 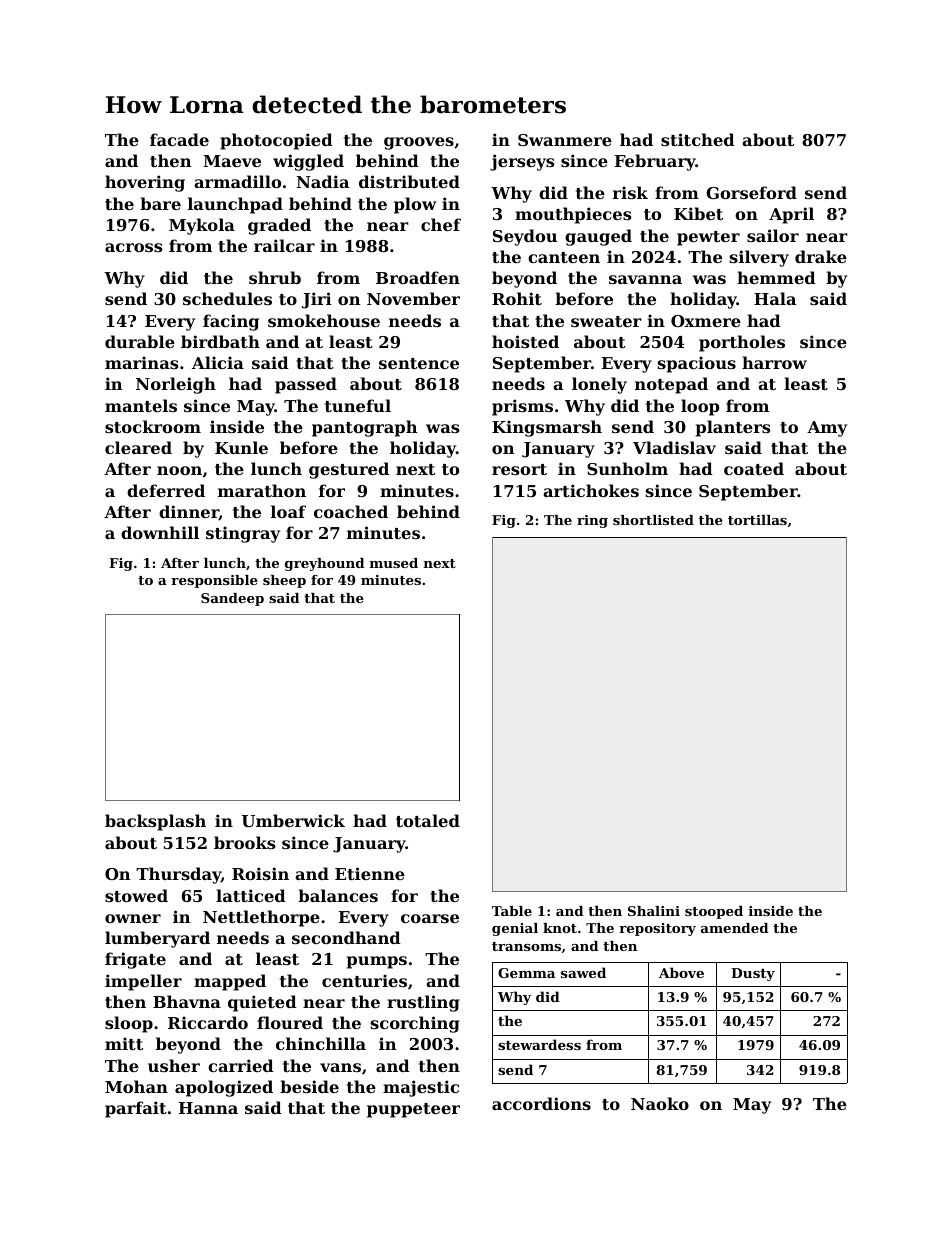 What do you see at coordinates (136, 895) in the screenshot?
I see `stowed` at bounding box center [136, 895].
